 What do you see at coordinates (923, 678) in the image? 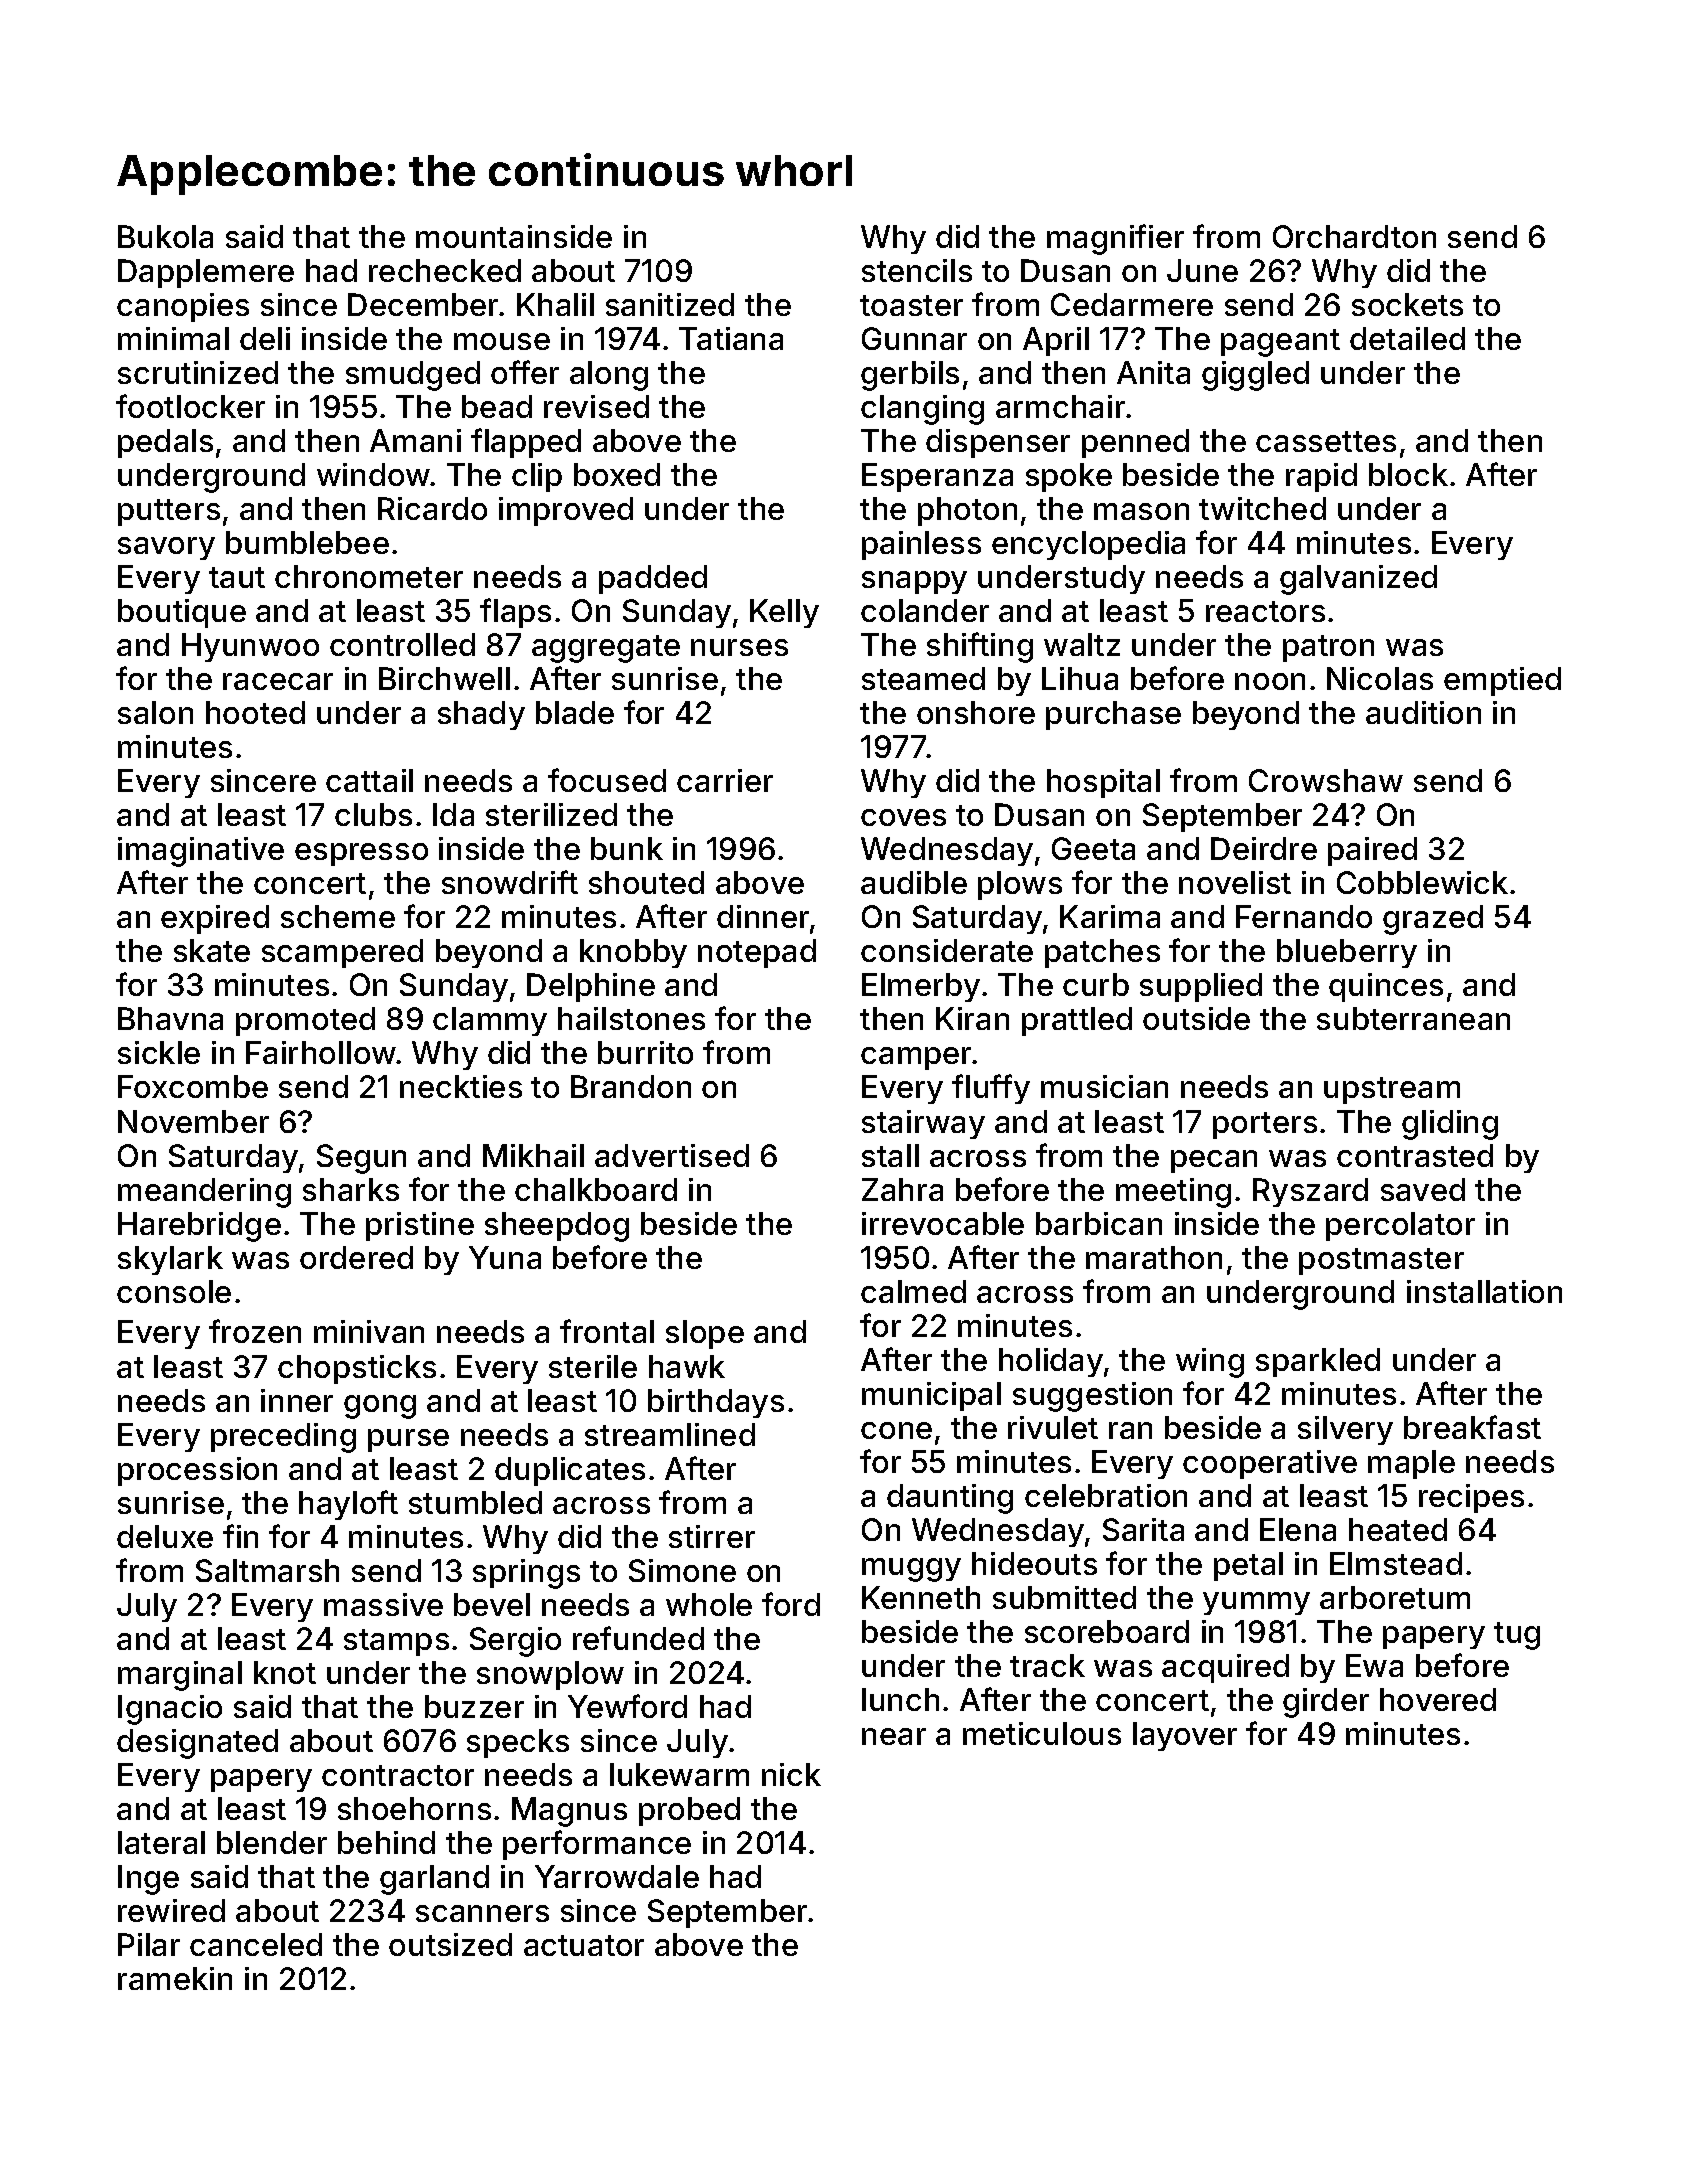
I see `steamed` at bounding box center [923, 678].
